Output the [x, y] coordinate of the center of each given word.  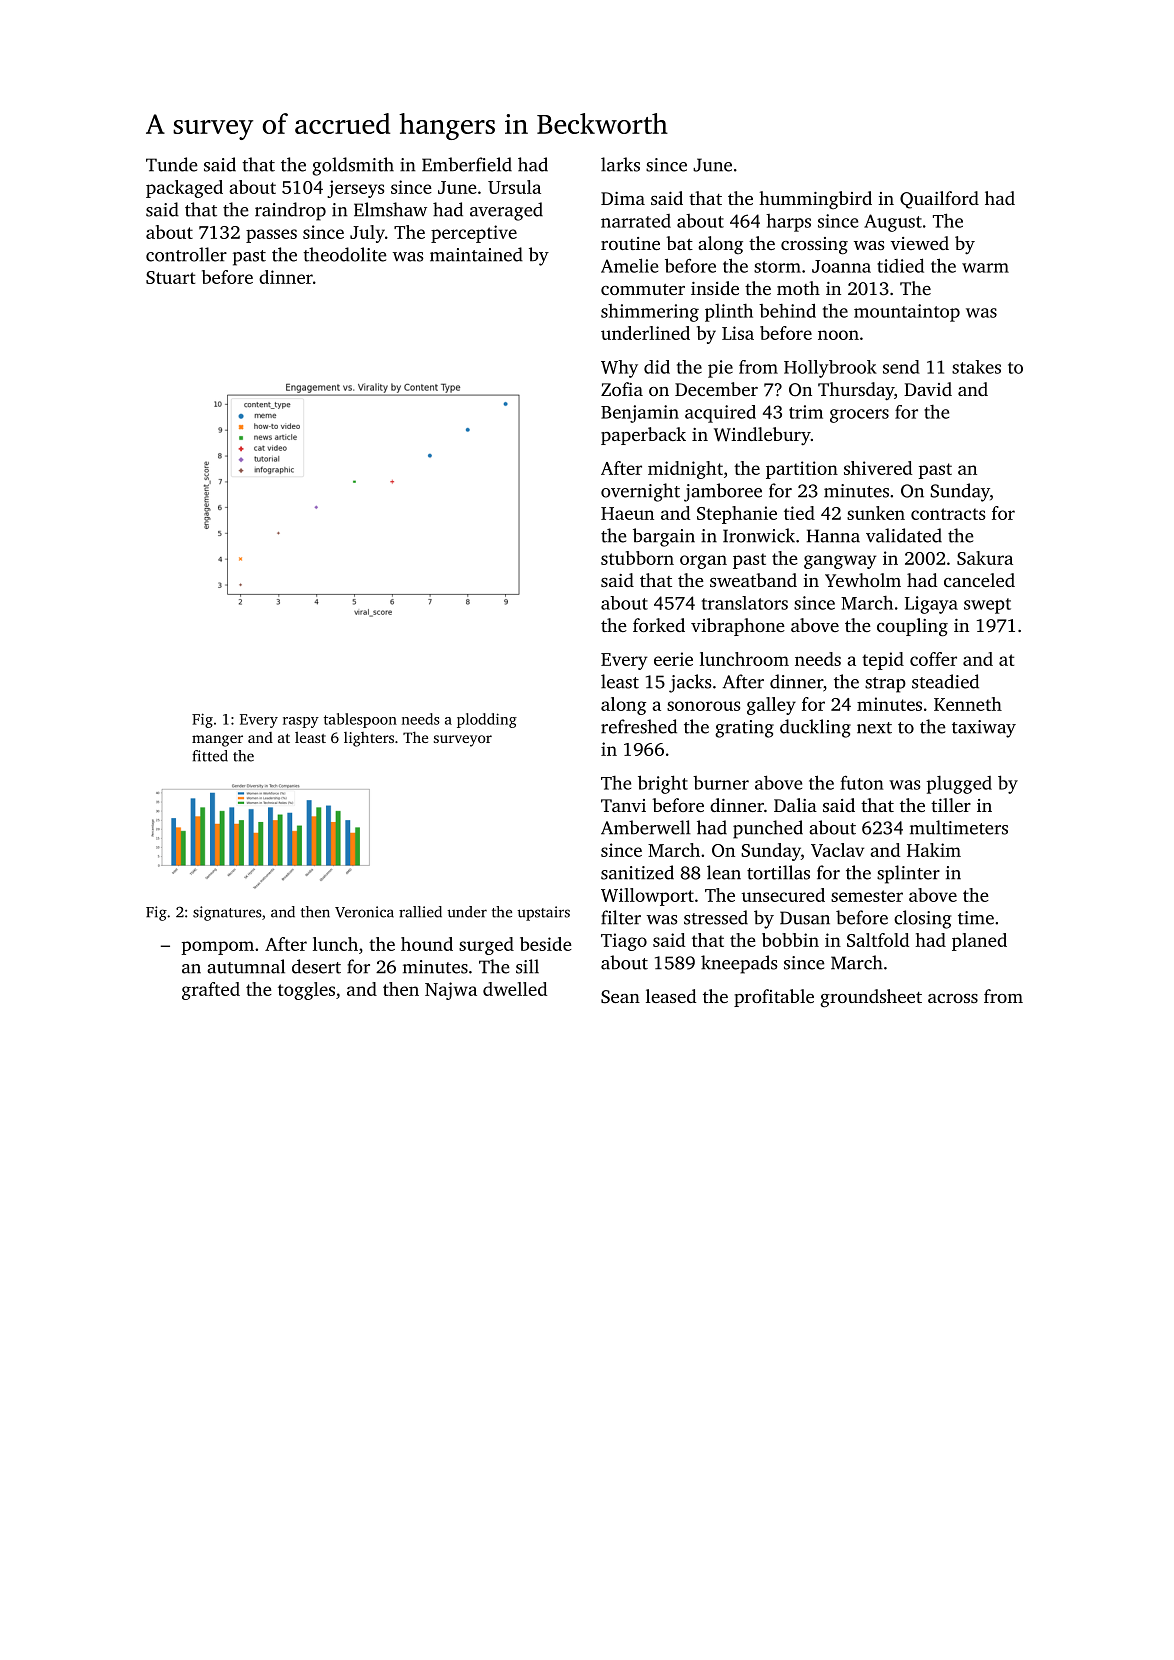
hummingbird [815, 200]
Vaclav [837, 850]
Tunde [171, 164]
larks [620, 164]
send [901, 367]
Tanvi [623, 805]
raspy [301, 722]
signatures [227, 913]
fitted [210, 756]
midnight [685, 470]
